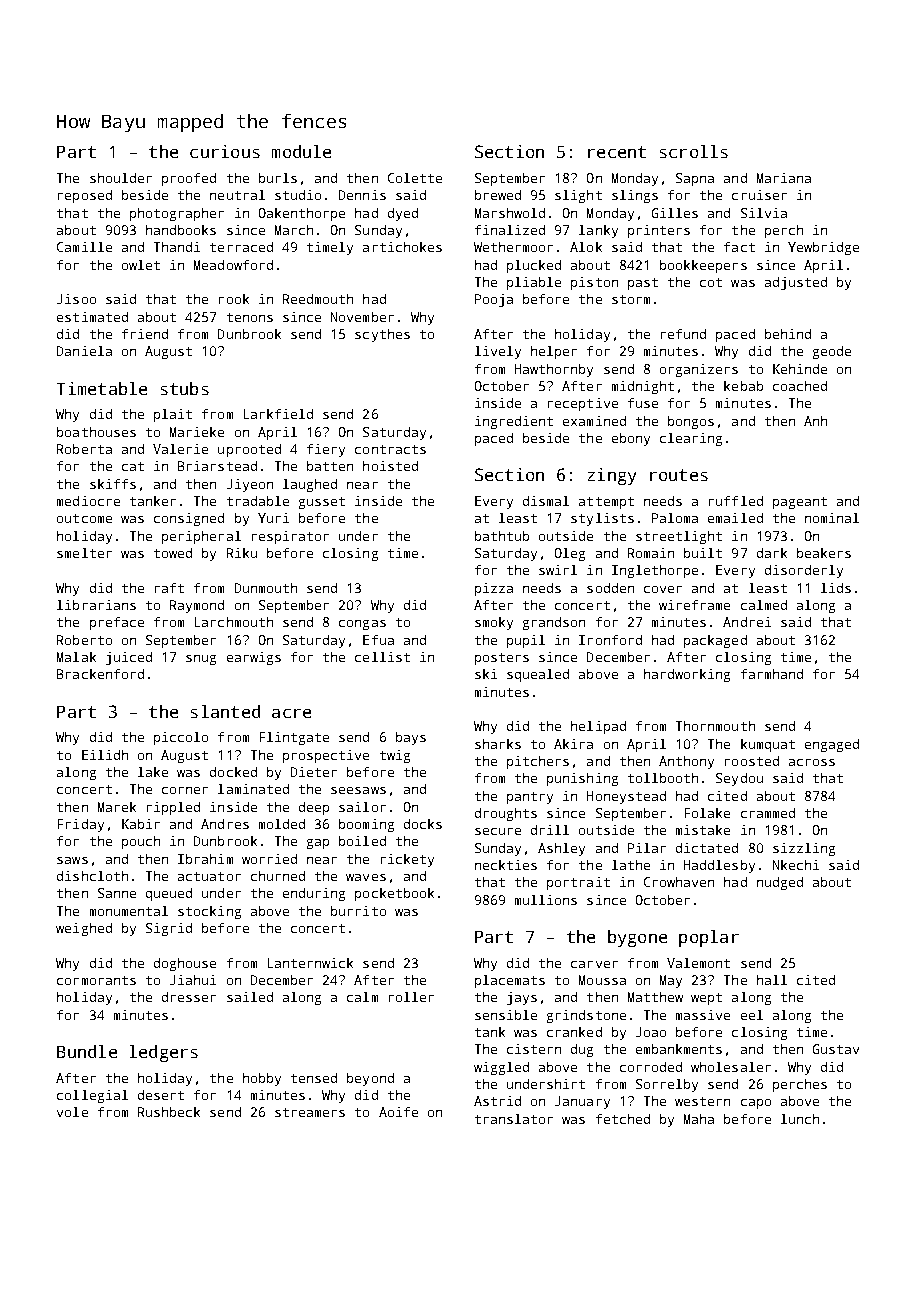  I want to click on rickety, so click(407, 860).
